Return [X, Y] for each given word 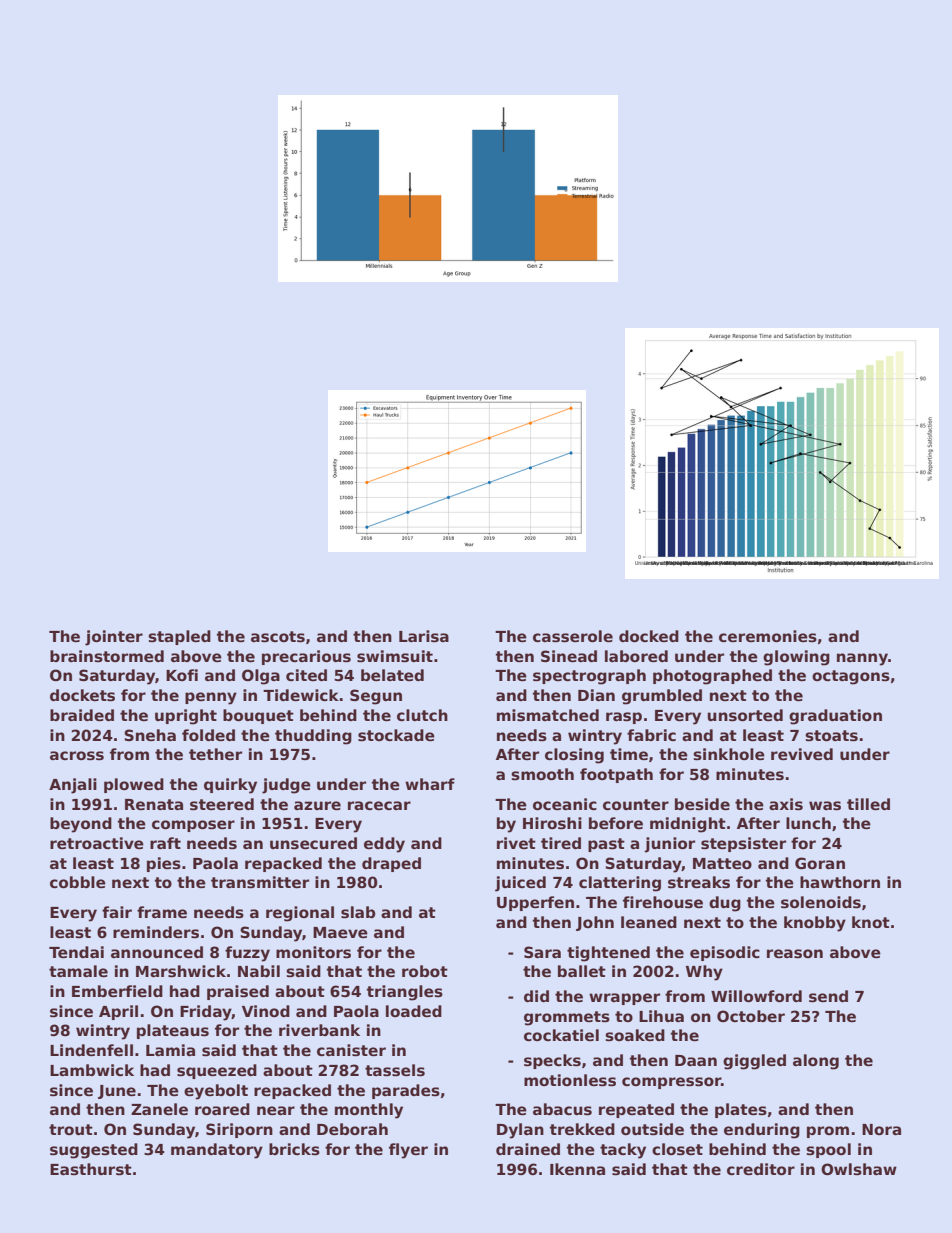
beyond [81, 825]
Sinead [569, 656]
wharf [430, 784]
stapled [179, 637]
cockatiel [561, 1035]
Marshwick [181, 971]
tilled [868, 804]
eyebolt [216, 1092]
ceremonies [768, 636]
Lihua [661, 1016]
